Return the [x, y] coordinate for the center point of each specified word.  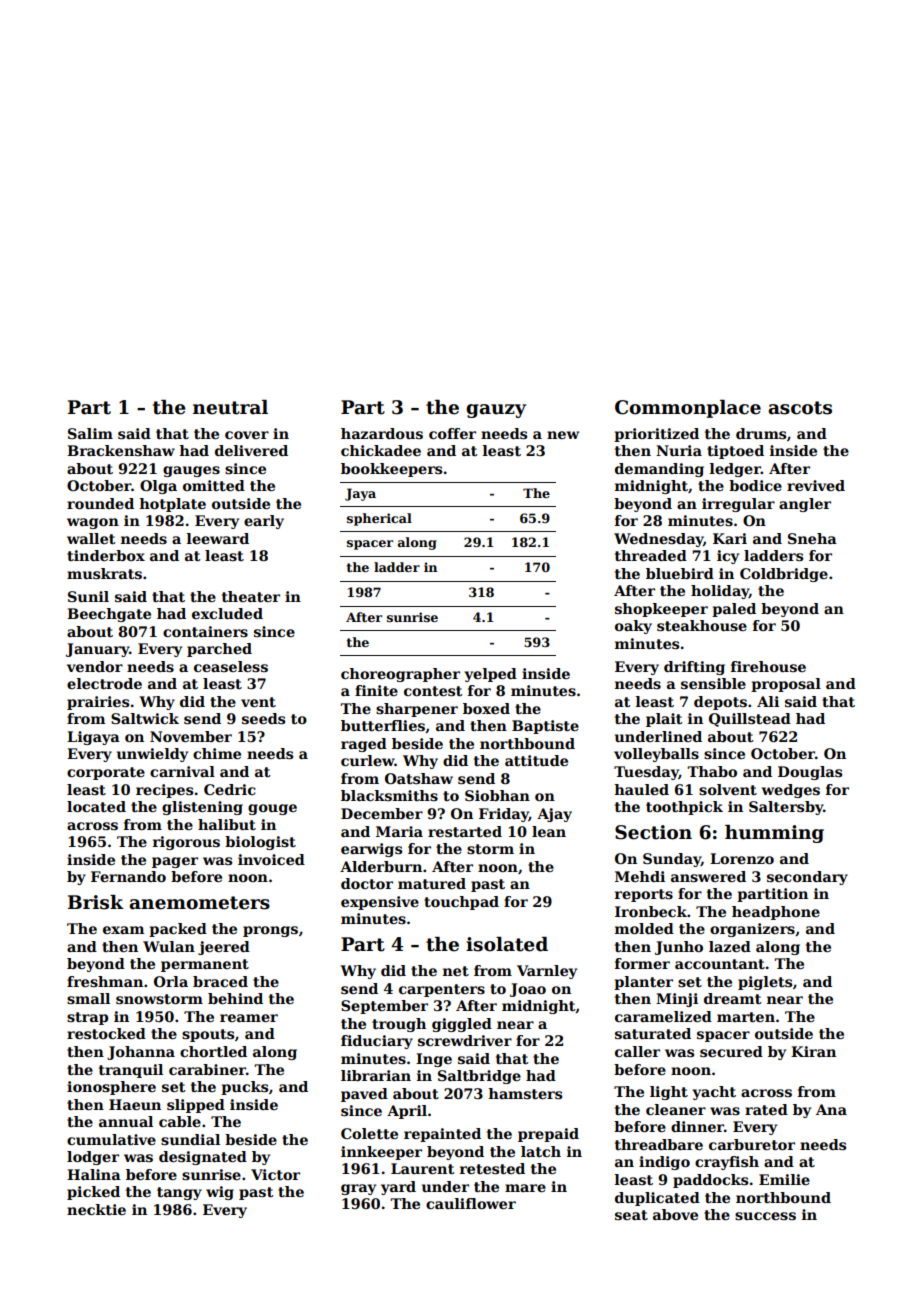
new [563, 435]
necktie [96, 1209]
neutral [230, 407]
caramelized [663, 1016]
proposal [786, 685]
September [384, 1007]
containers [205, 631]
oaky [633, 627]
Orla [171, 981]
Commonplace [688, 409]
